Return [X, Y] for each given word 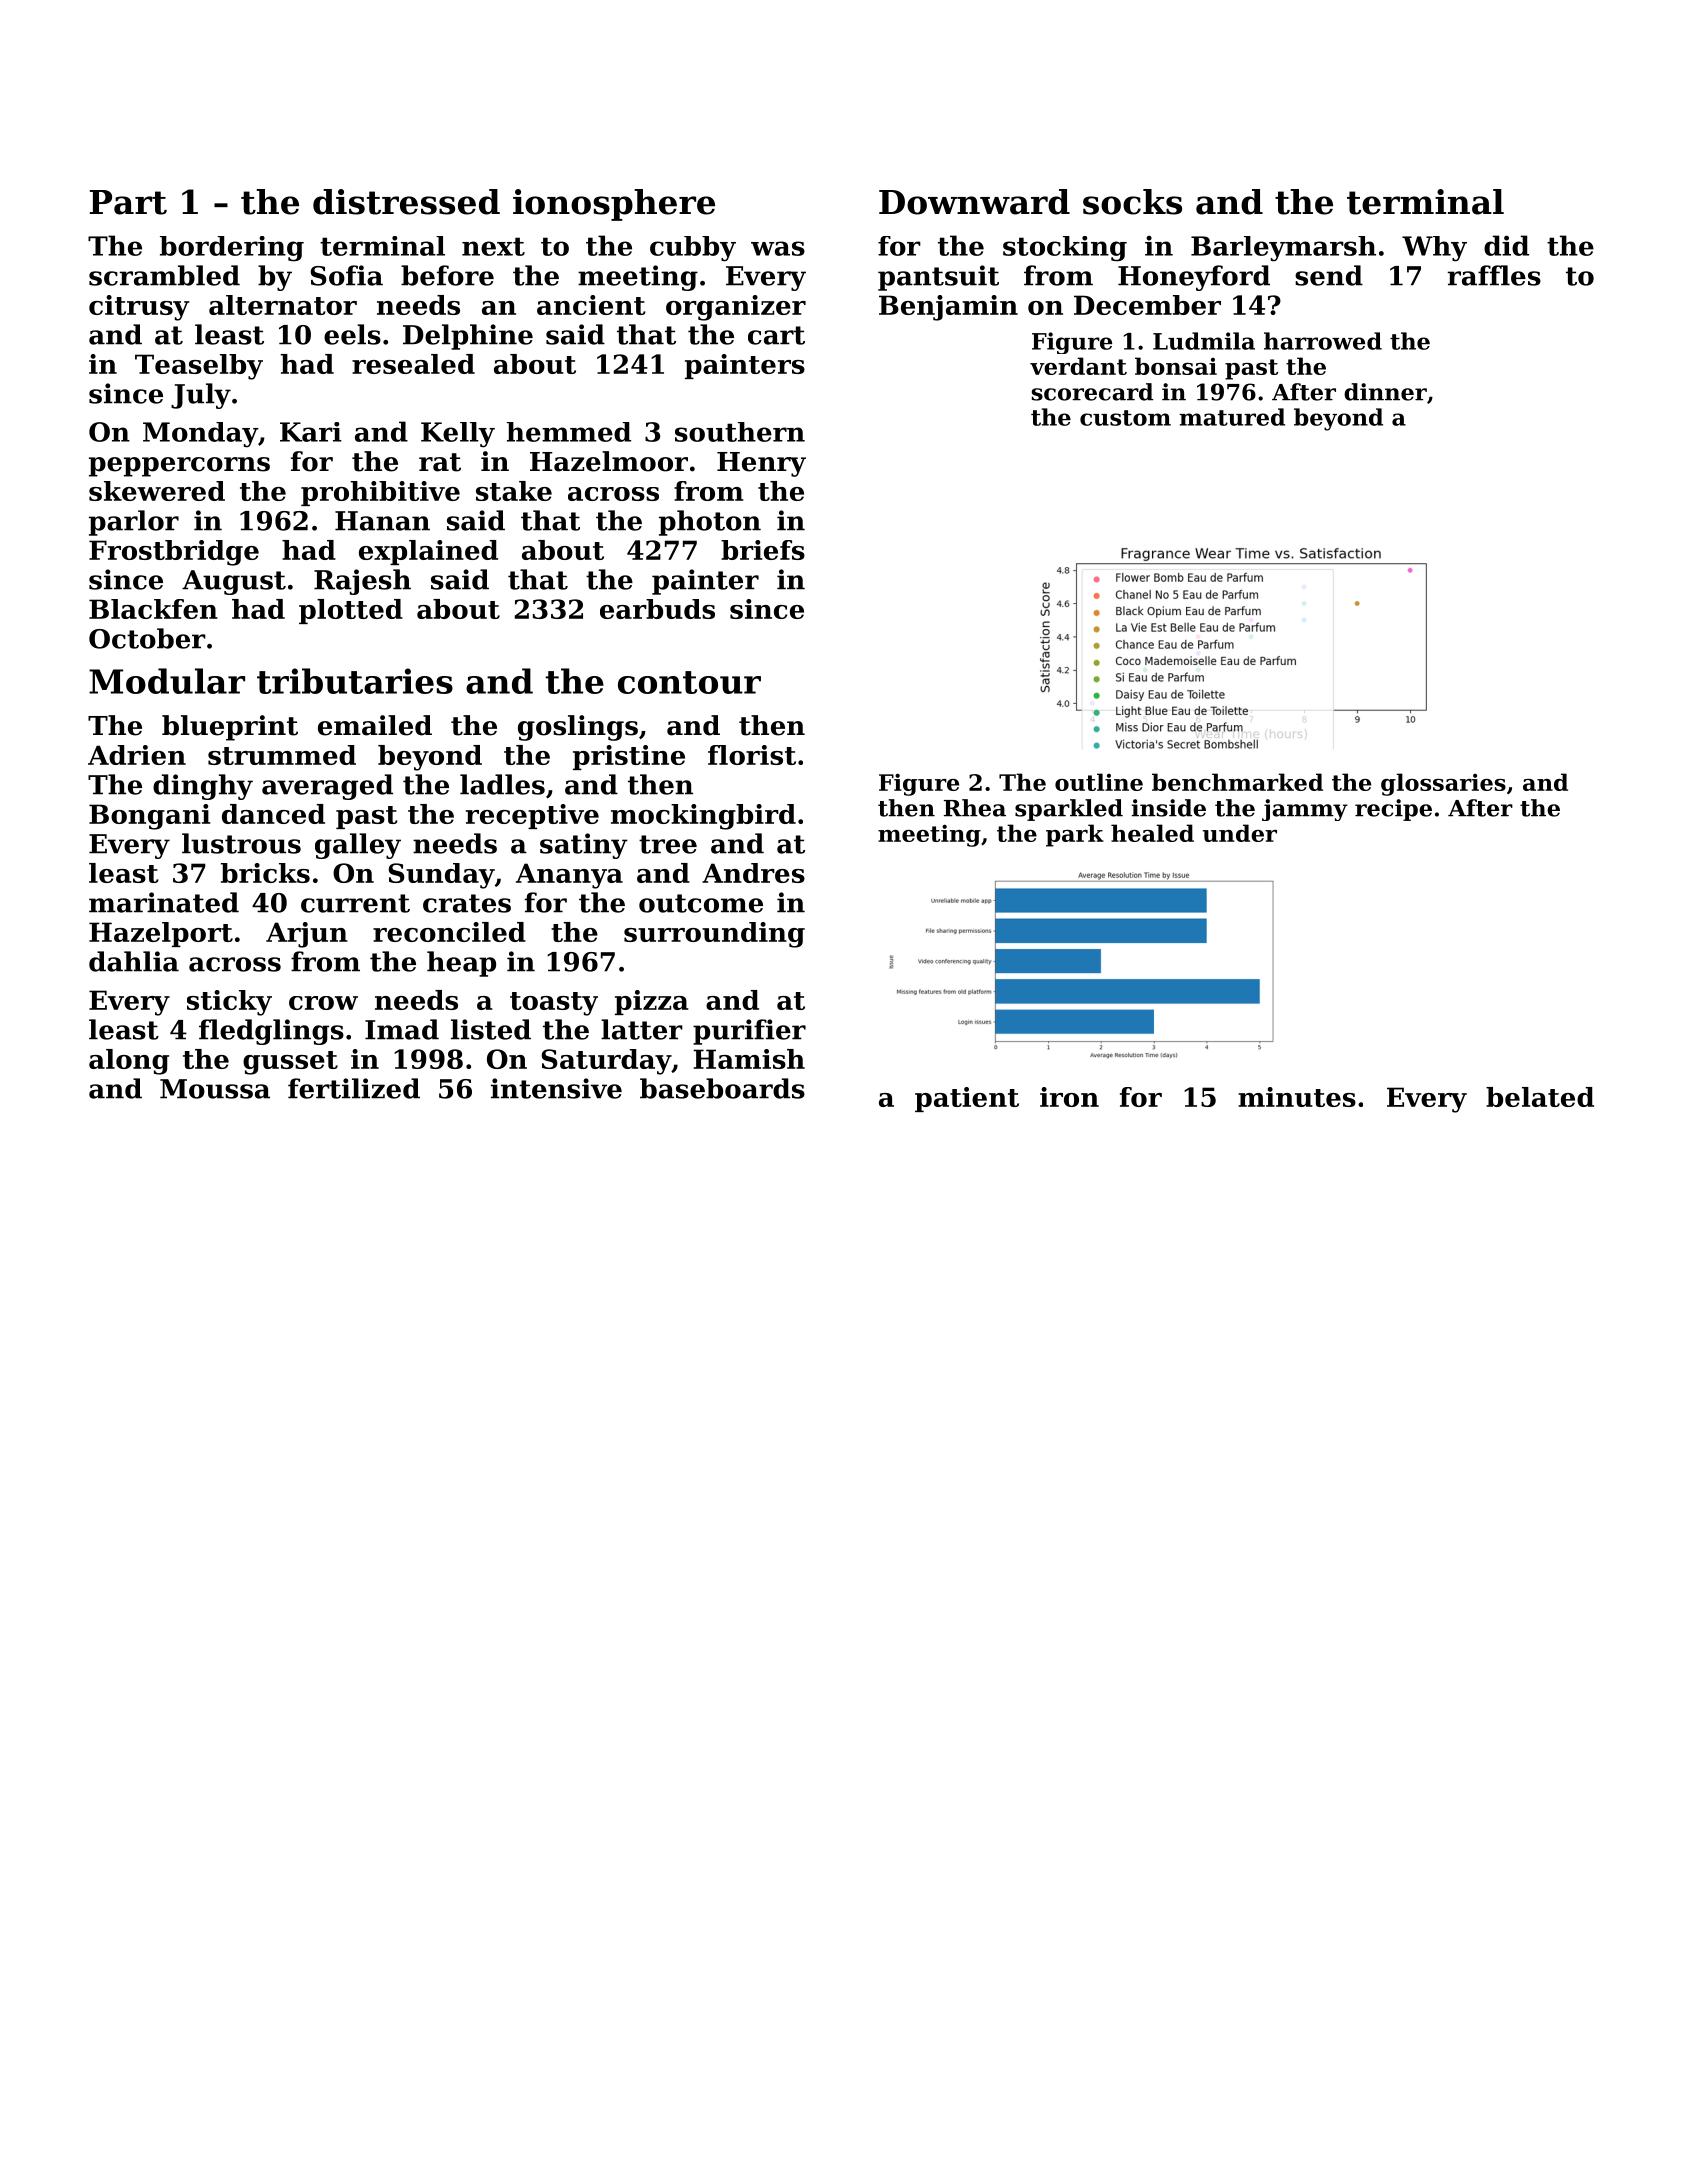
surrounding [714, 935]
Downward [974, 202]
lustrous [241, 843]
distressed [406, 202]
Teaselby [199, 367]
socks [1132, 202]
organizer [736, 308]
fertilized [354, 1088]
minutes [1297, 1097]
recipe [1393, 810]
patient [967, 1099]
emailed [375, 725]
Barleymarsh [1283, 249]
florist [752, 755]
